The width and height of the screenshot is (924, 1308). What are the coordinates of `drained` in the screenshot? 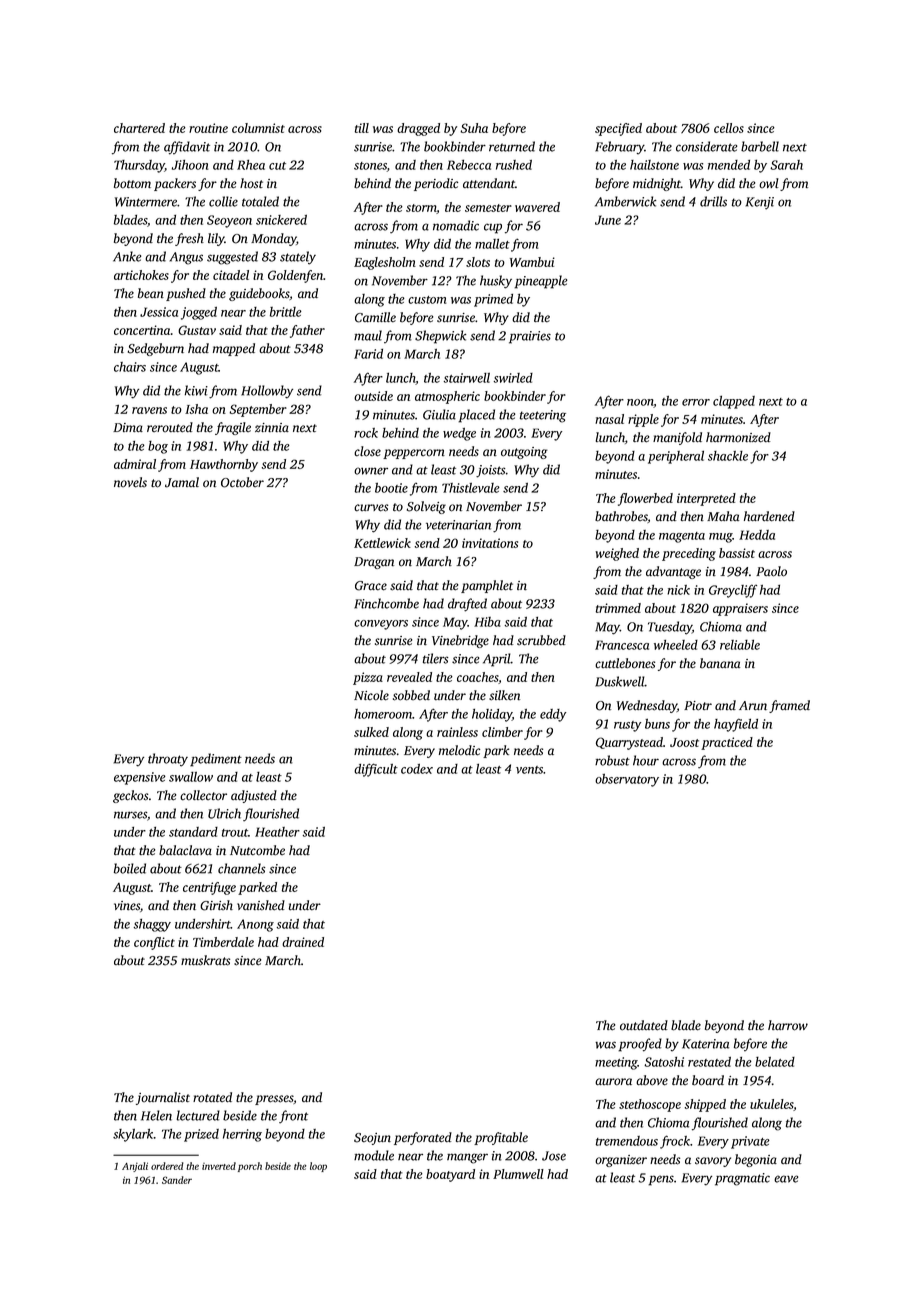 It's located at (303, 942).
